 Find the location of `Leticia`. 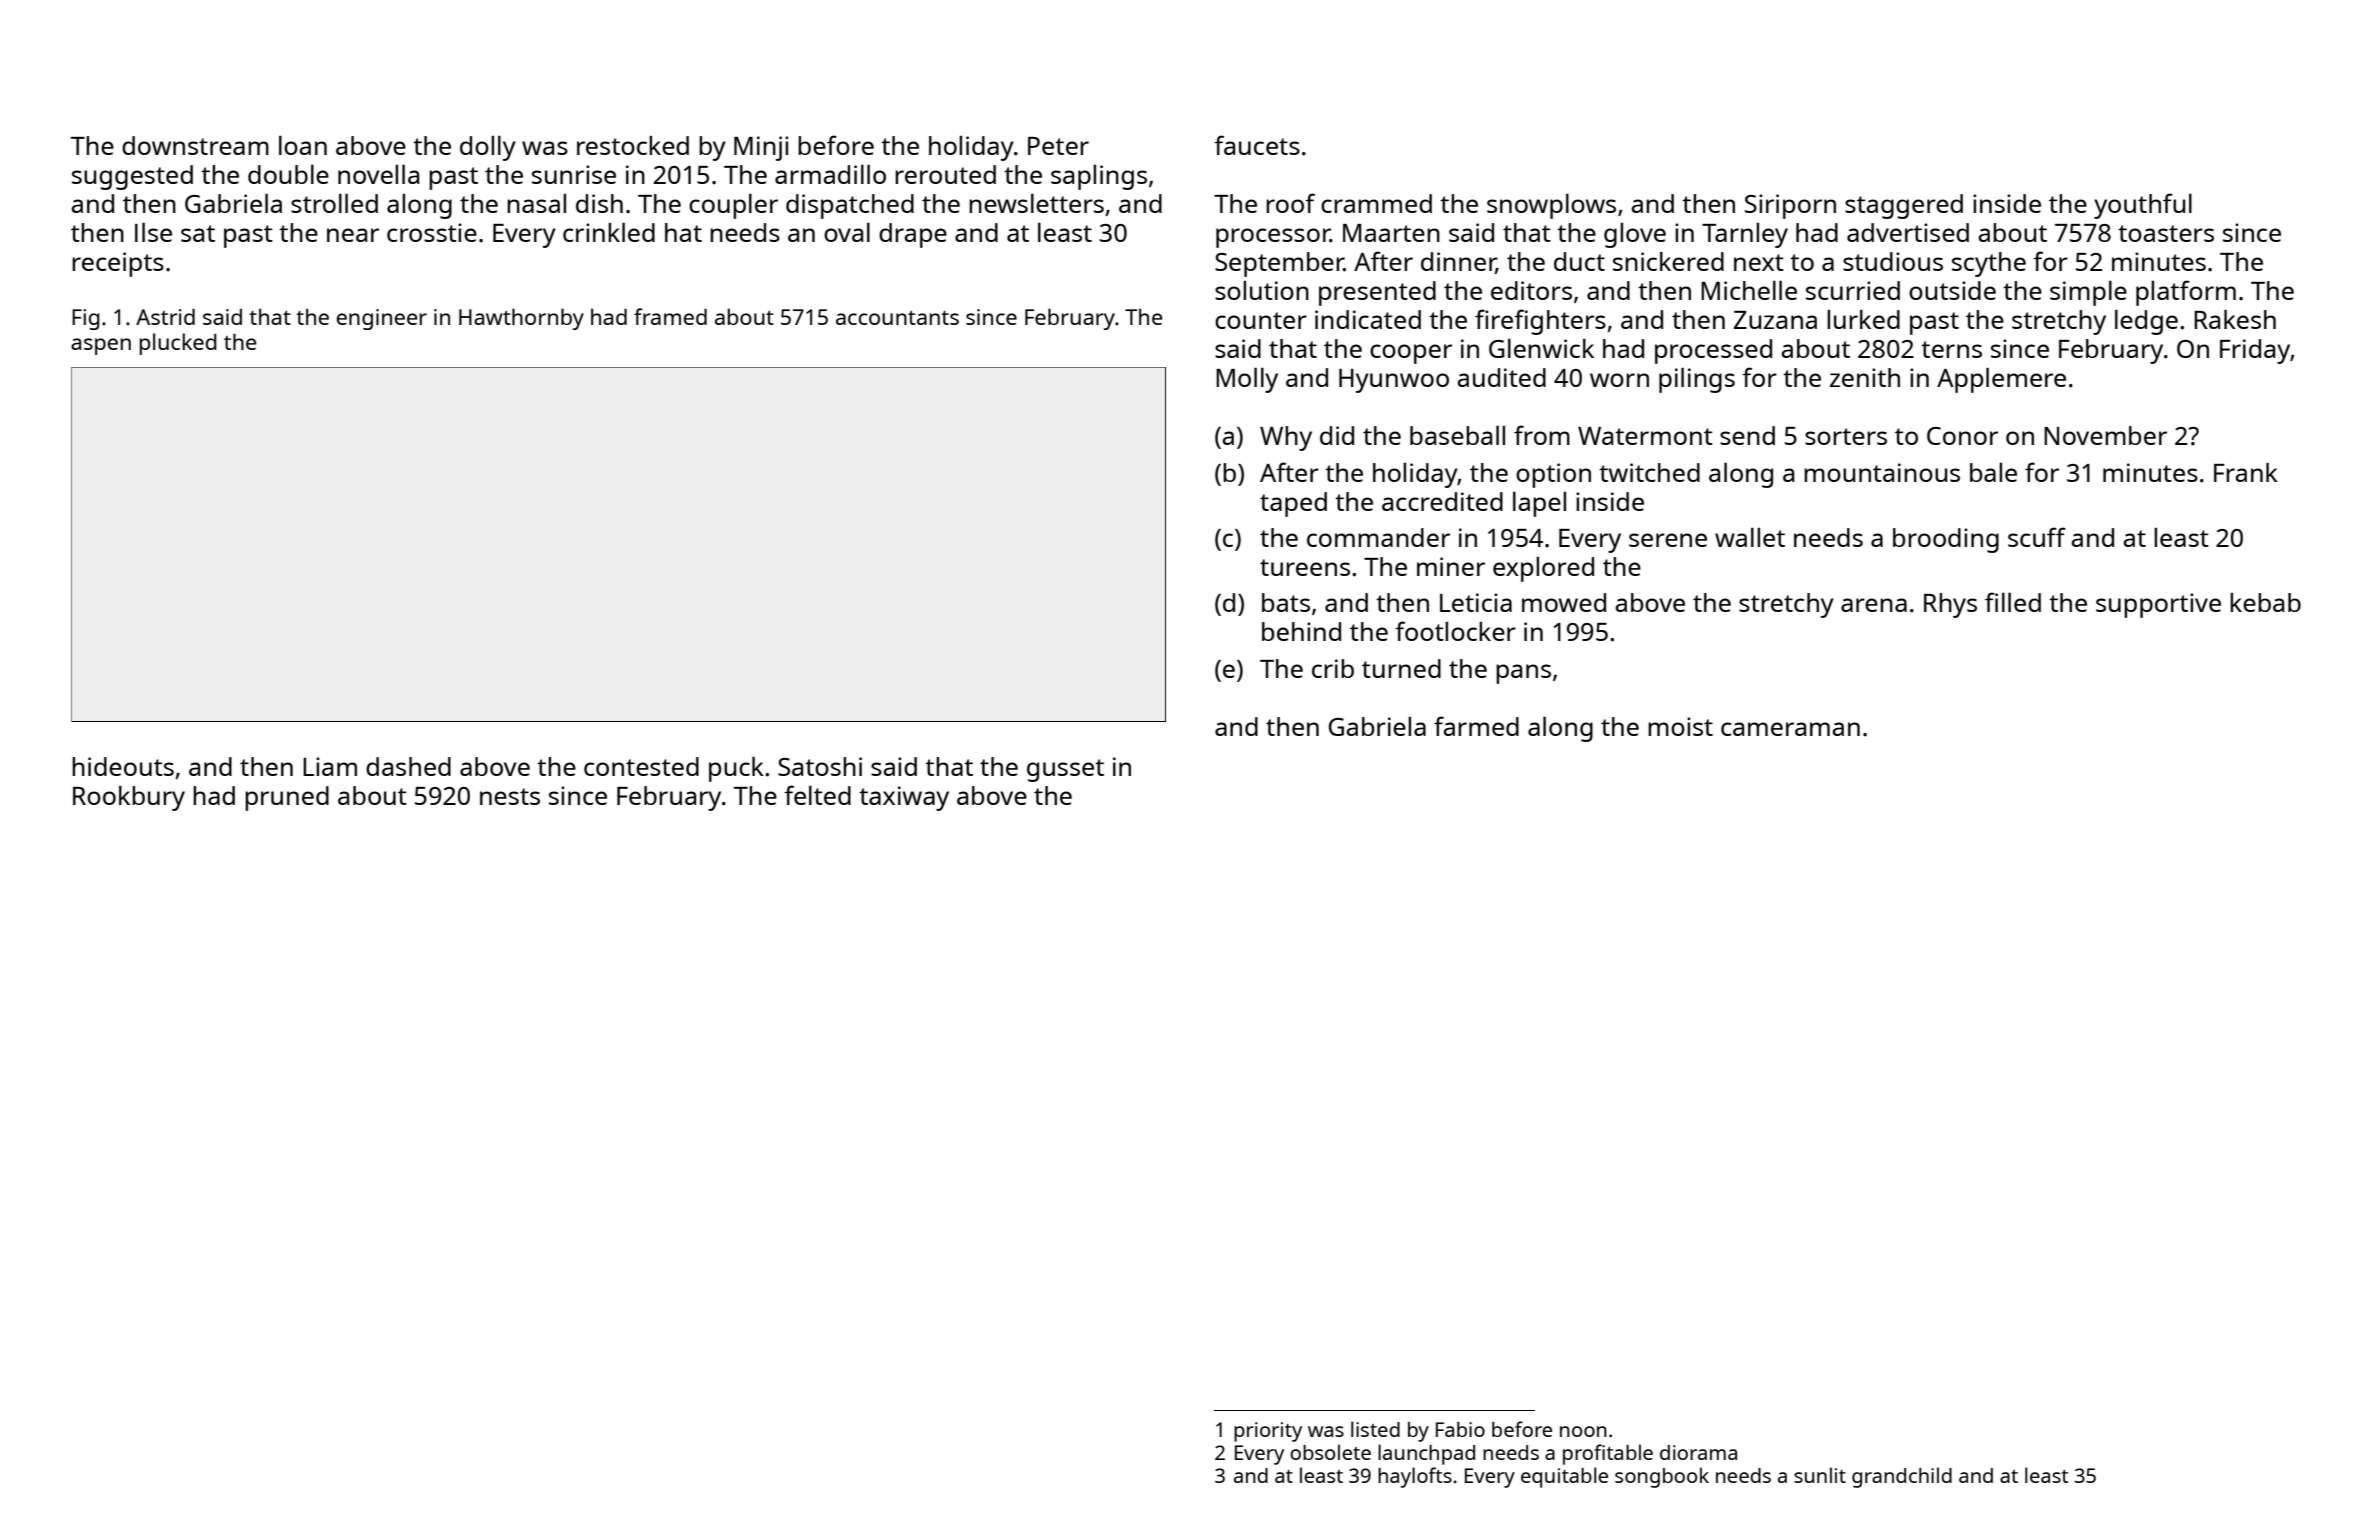

Leticia is located at coordinates (1476, 602).
